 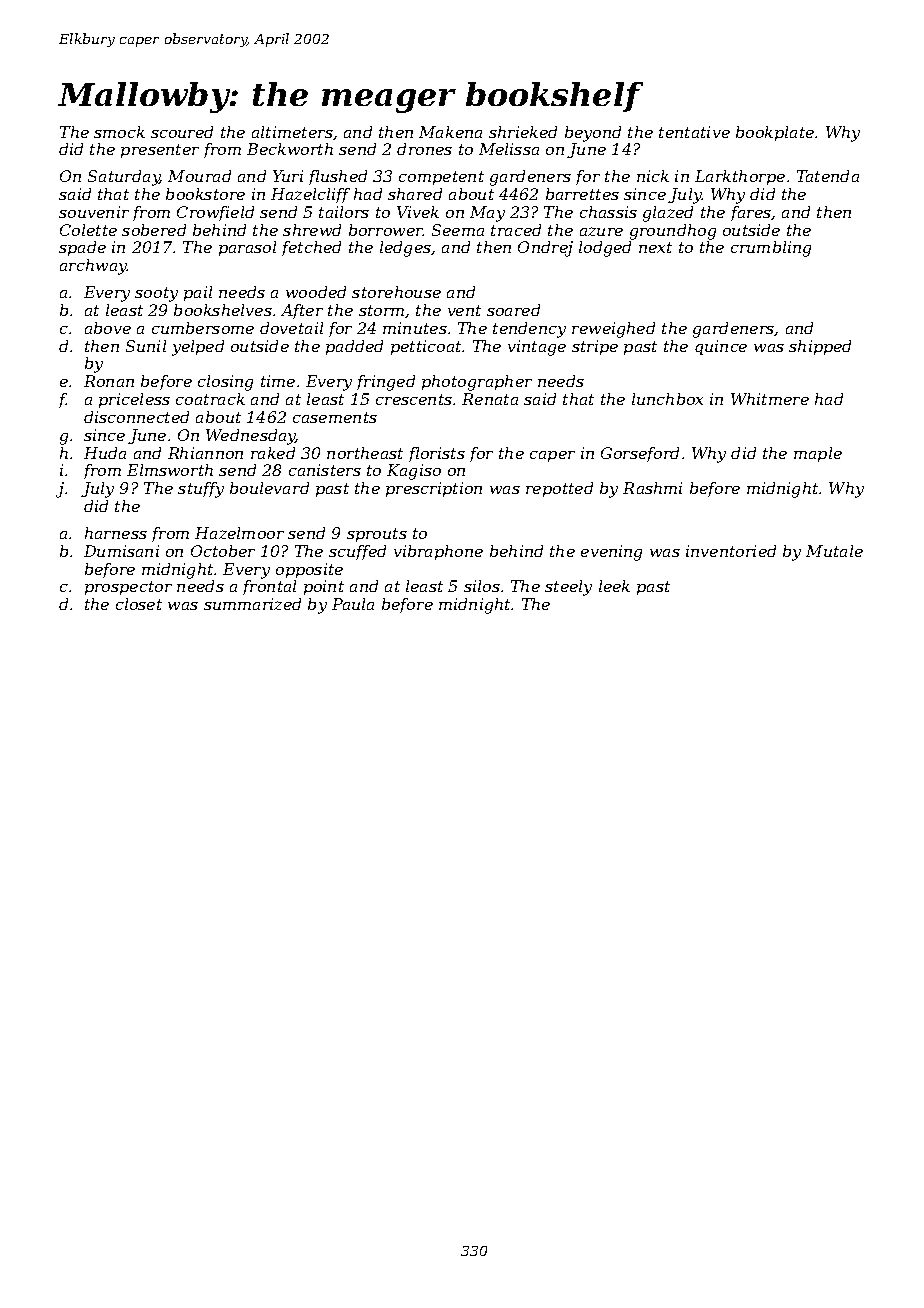 What do you see at coordinates (251, 437) in the page?
I see `Wednesday` at bounding box center [251, 437].
